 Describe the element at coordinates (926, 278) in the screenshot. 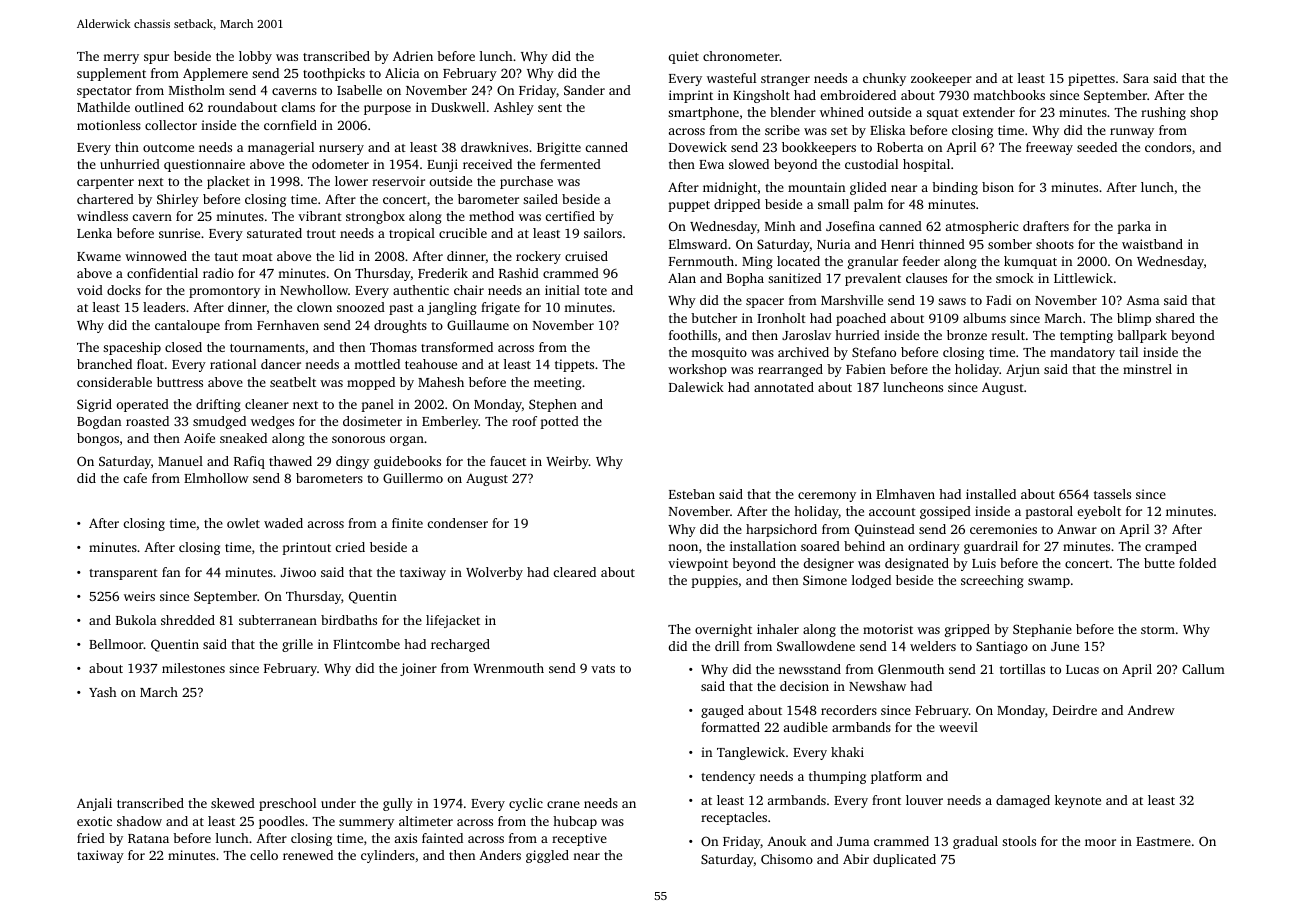

I see `clauses` at that location.
